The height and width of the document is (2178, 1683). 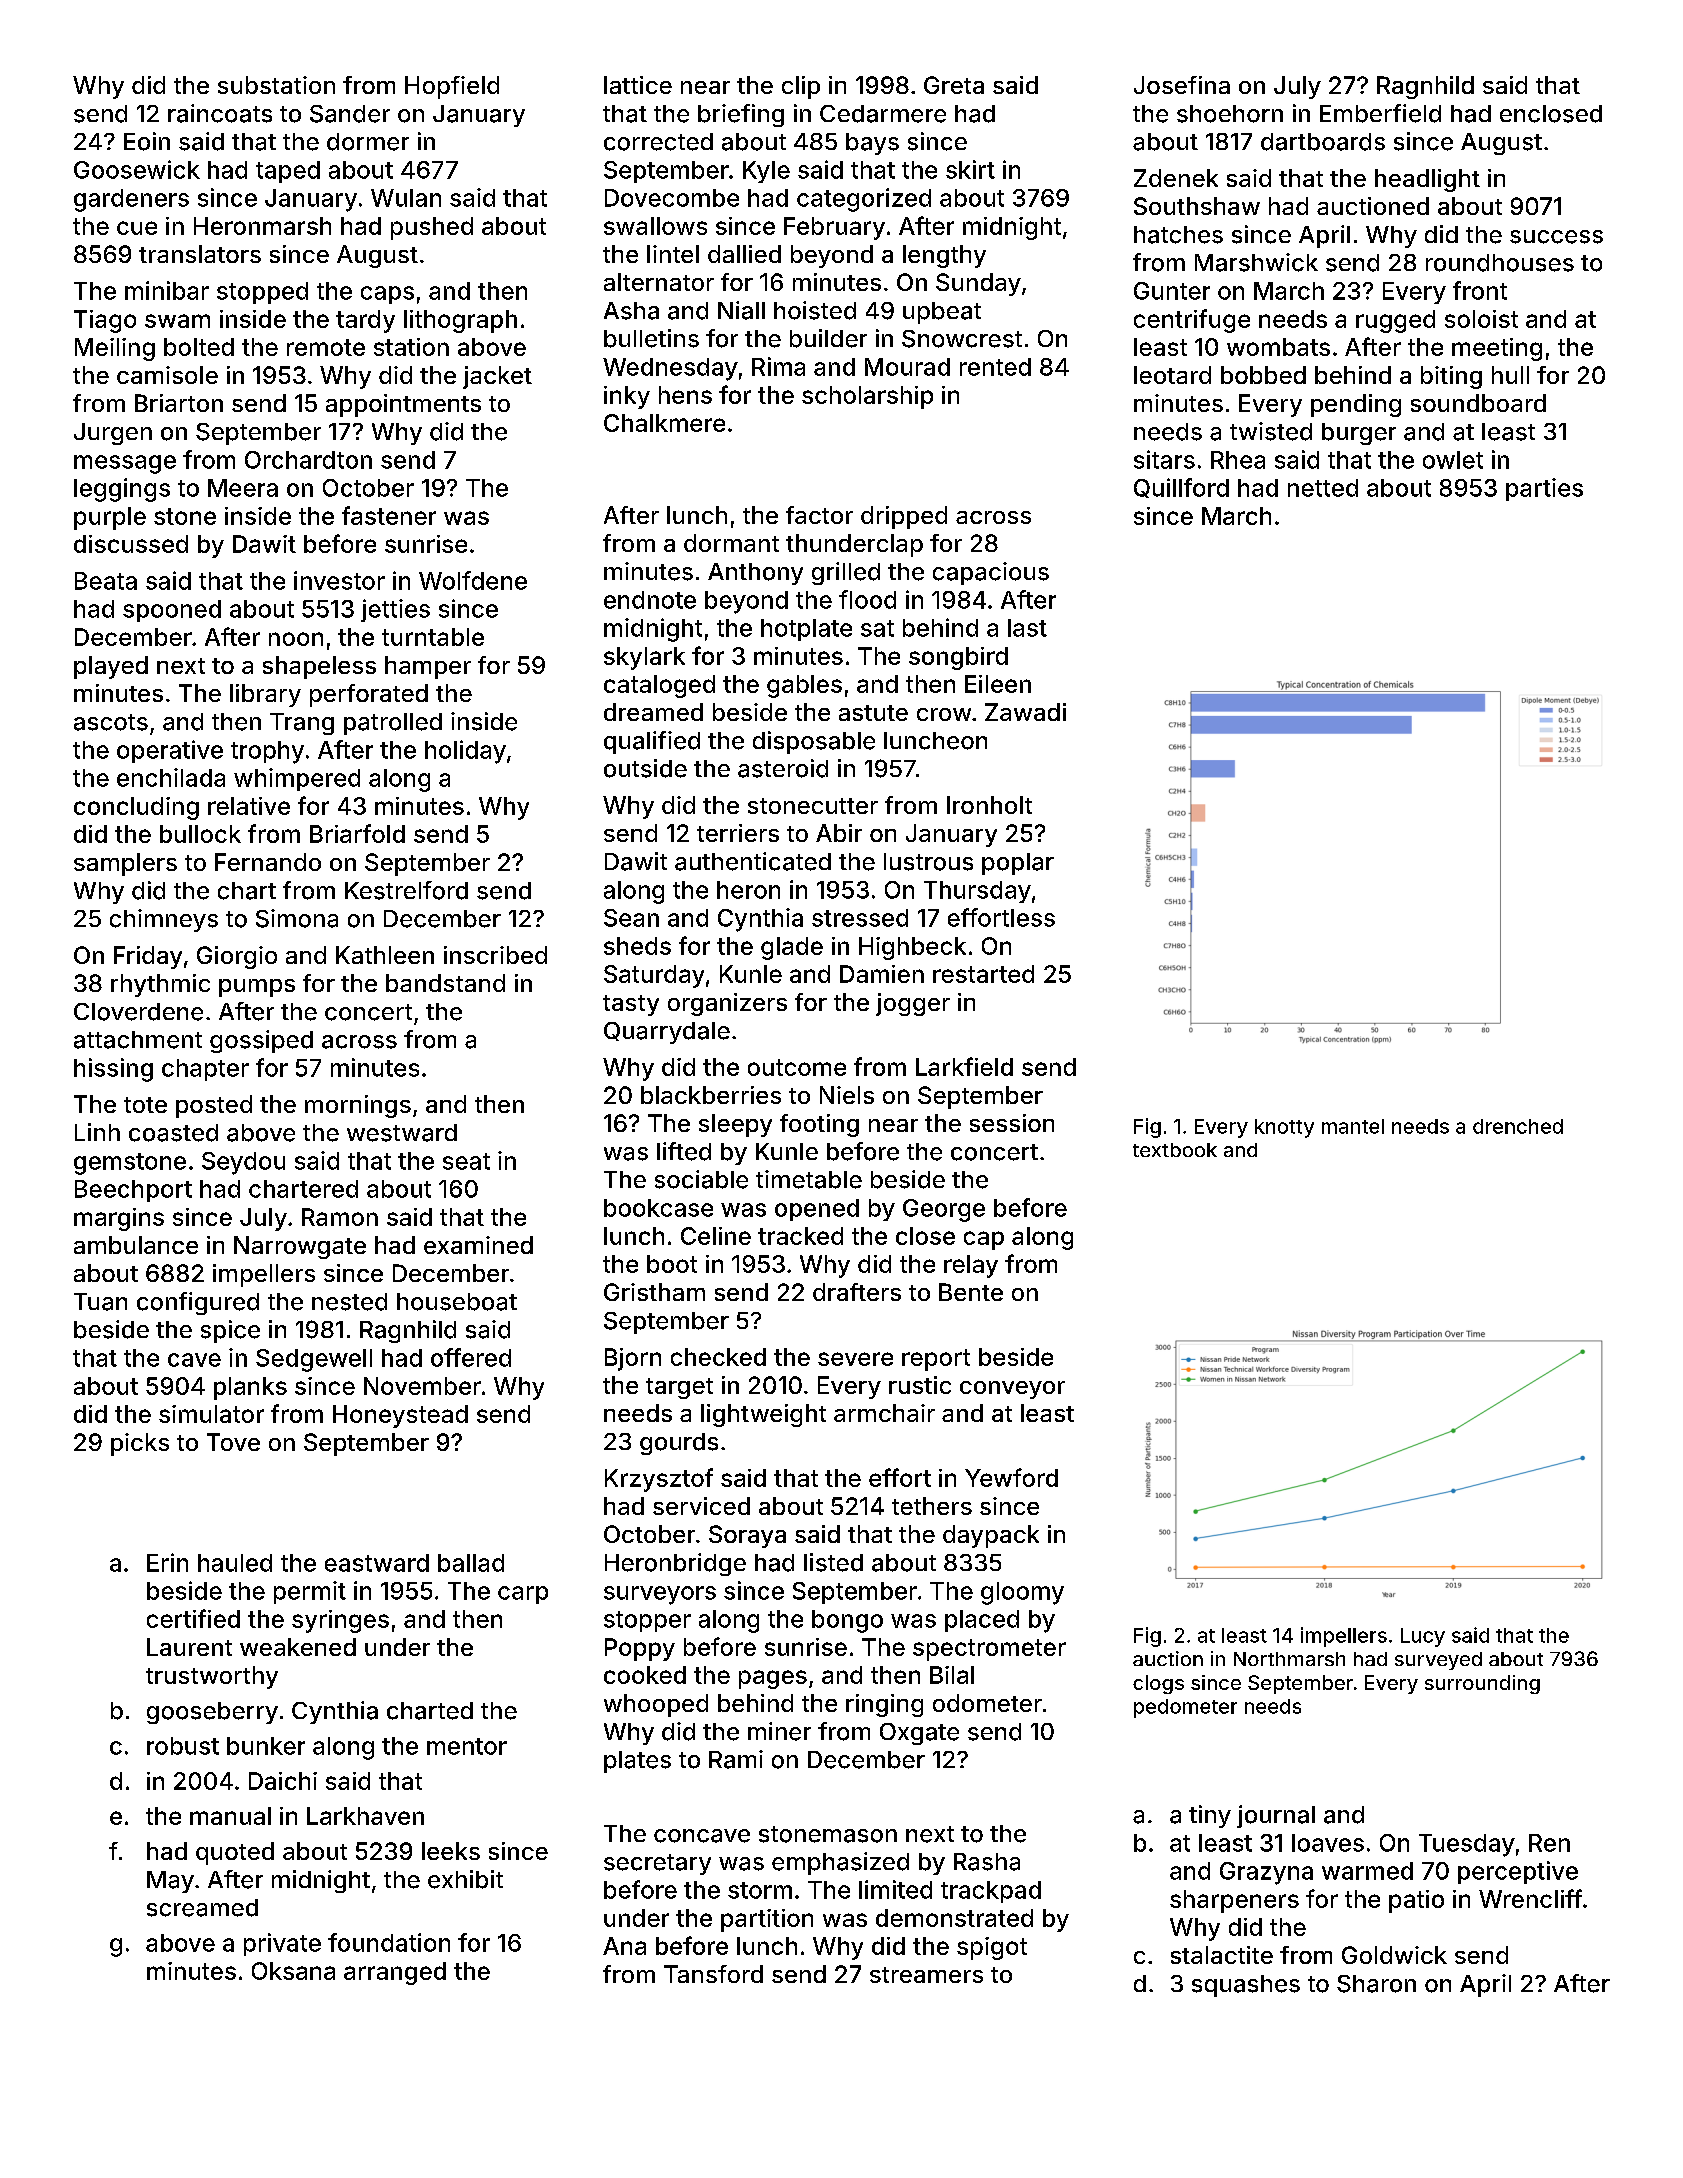 What do you see at coordinates (1192, 321) in the document?
I see `centrifuge` at bounding box center [1192, 321].
